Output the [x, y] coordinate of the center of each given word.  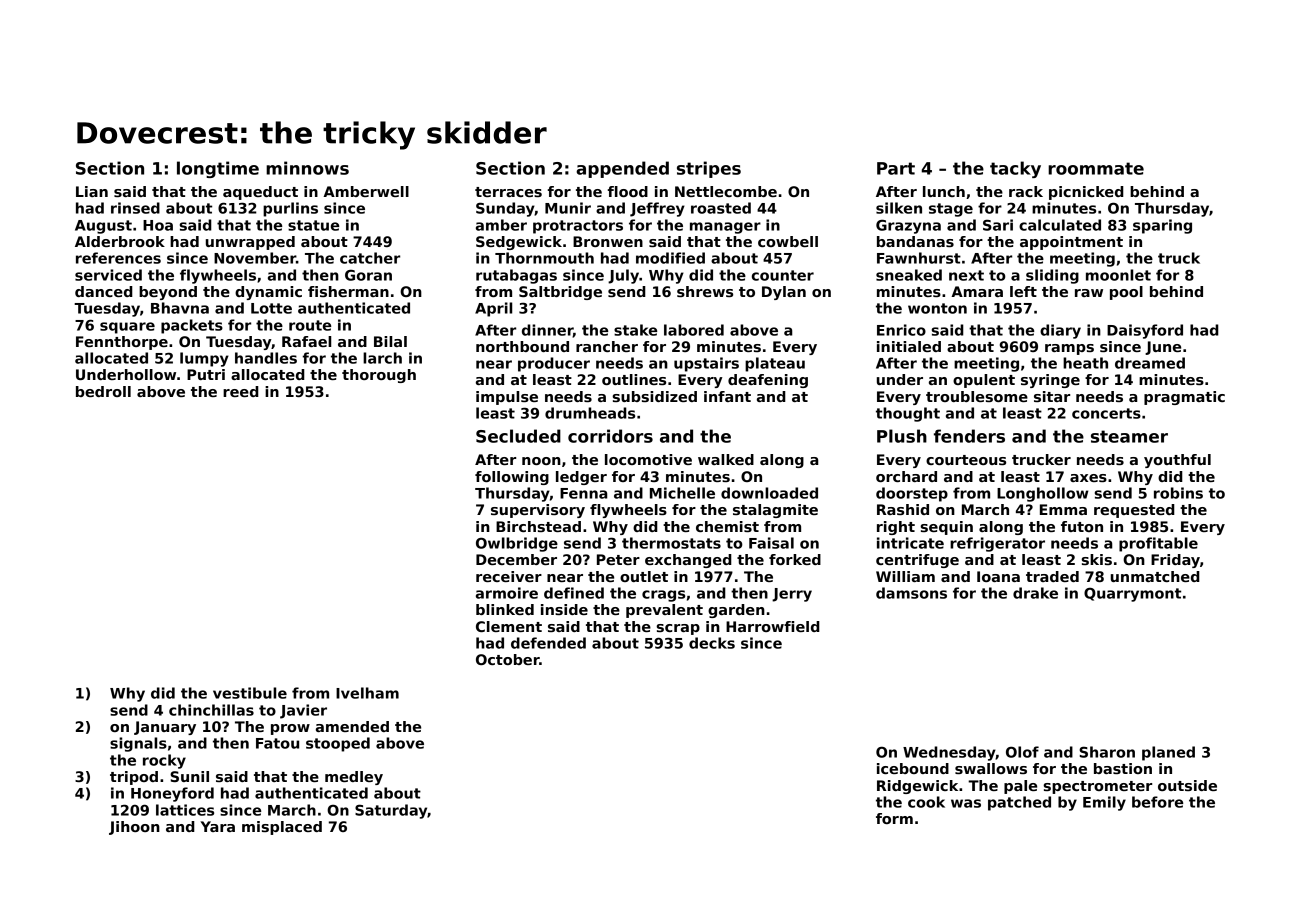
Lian [92, 191]
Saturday [391, 811]
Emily [1104, 803]
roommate [1096, 168]
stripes [709, 169]
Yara [217, 826]
